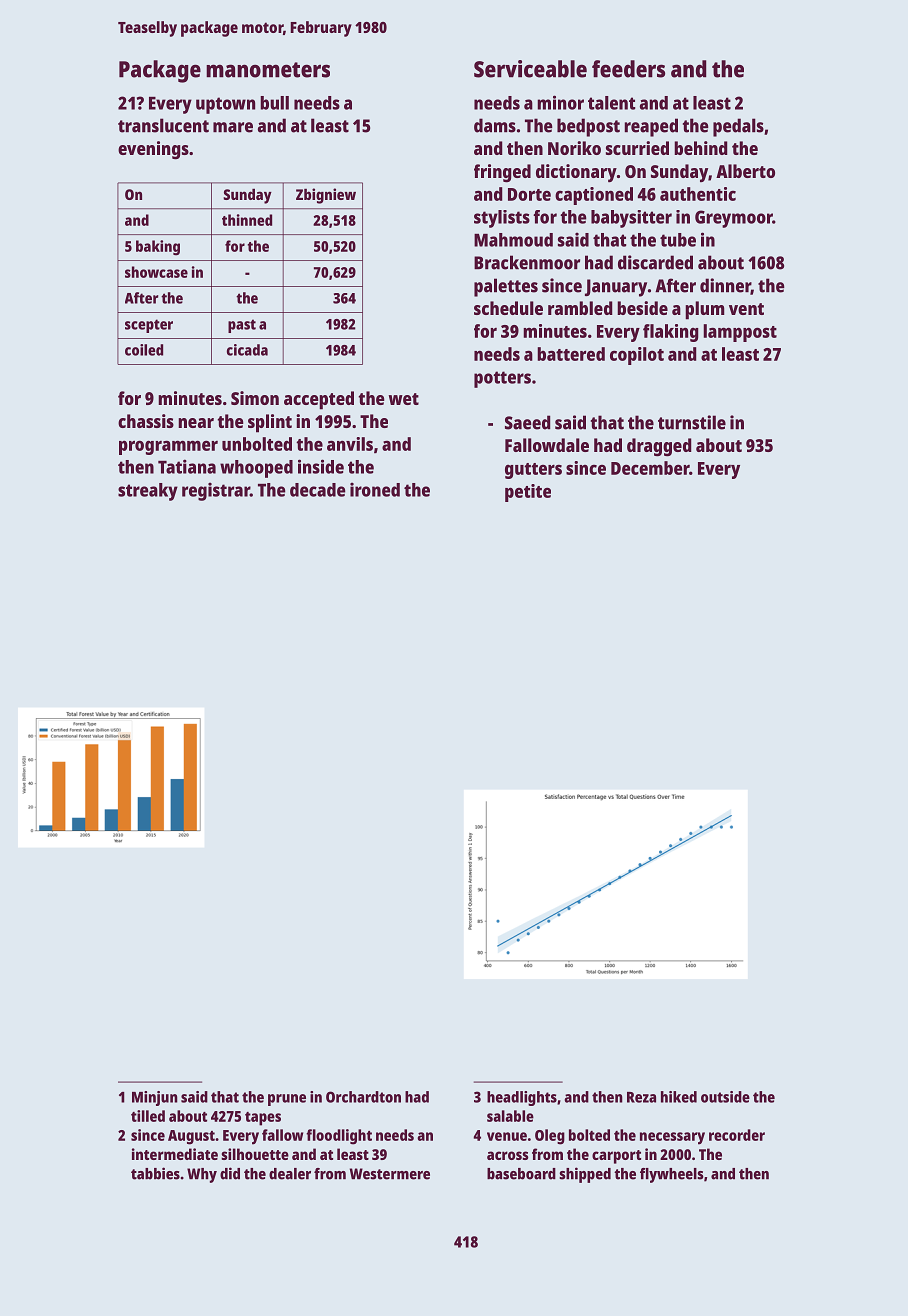 The image size is (908, 1316). I want to click on did, so click(230, 1173).
